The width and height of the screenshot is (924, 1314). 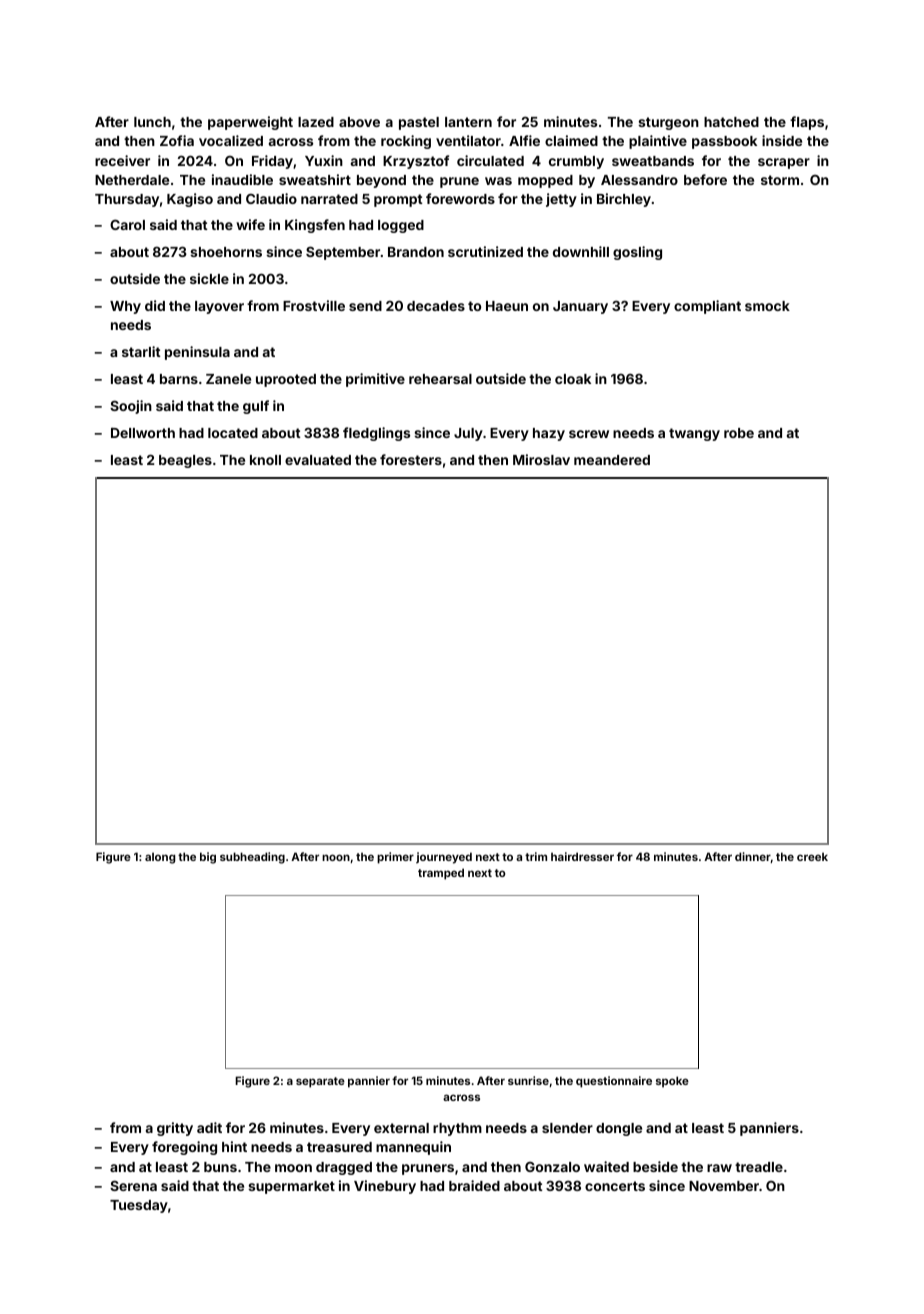 What do you see at coordinates (139, 1206) in the screenshot?
I see `Tuesday` at bounding box center [139, 1206].
